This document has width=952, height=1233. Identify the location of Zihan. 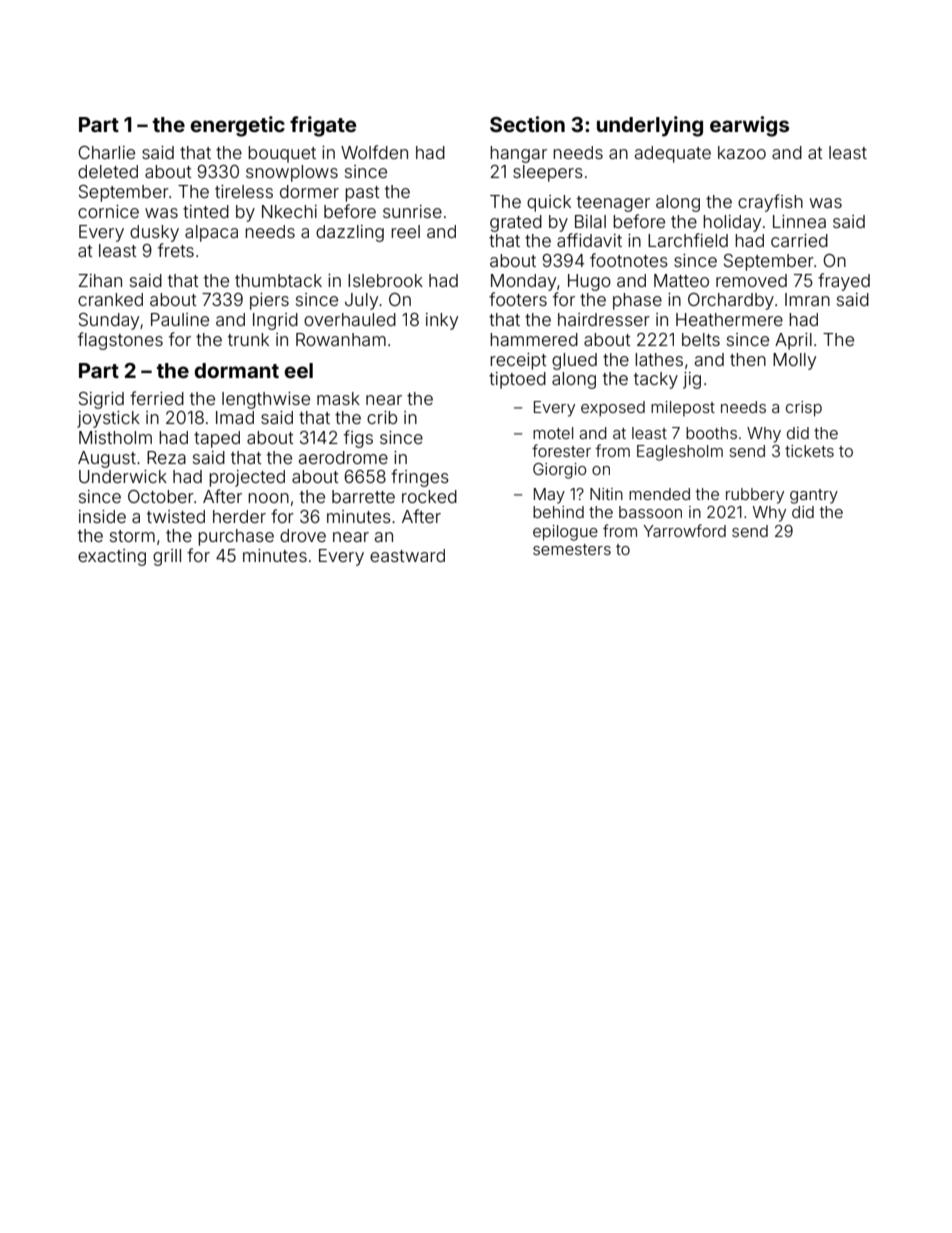
(100, 280).
